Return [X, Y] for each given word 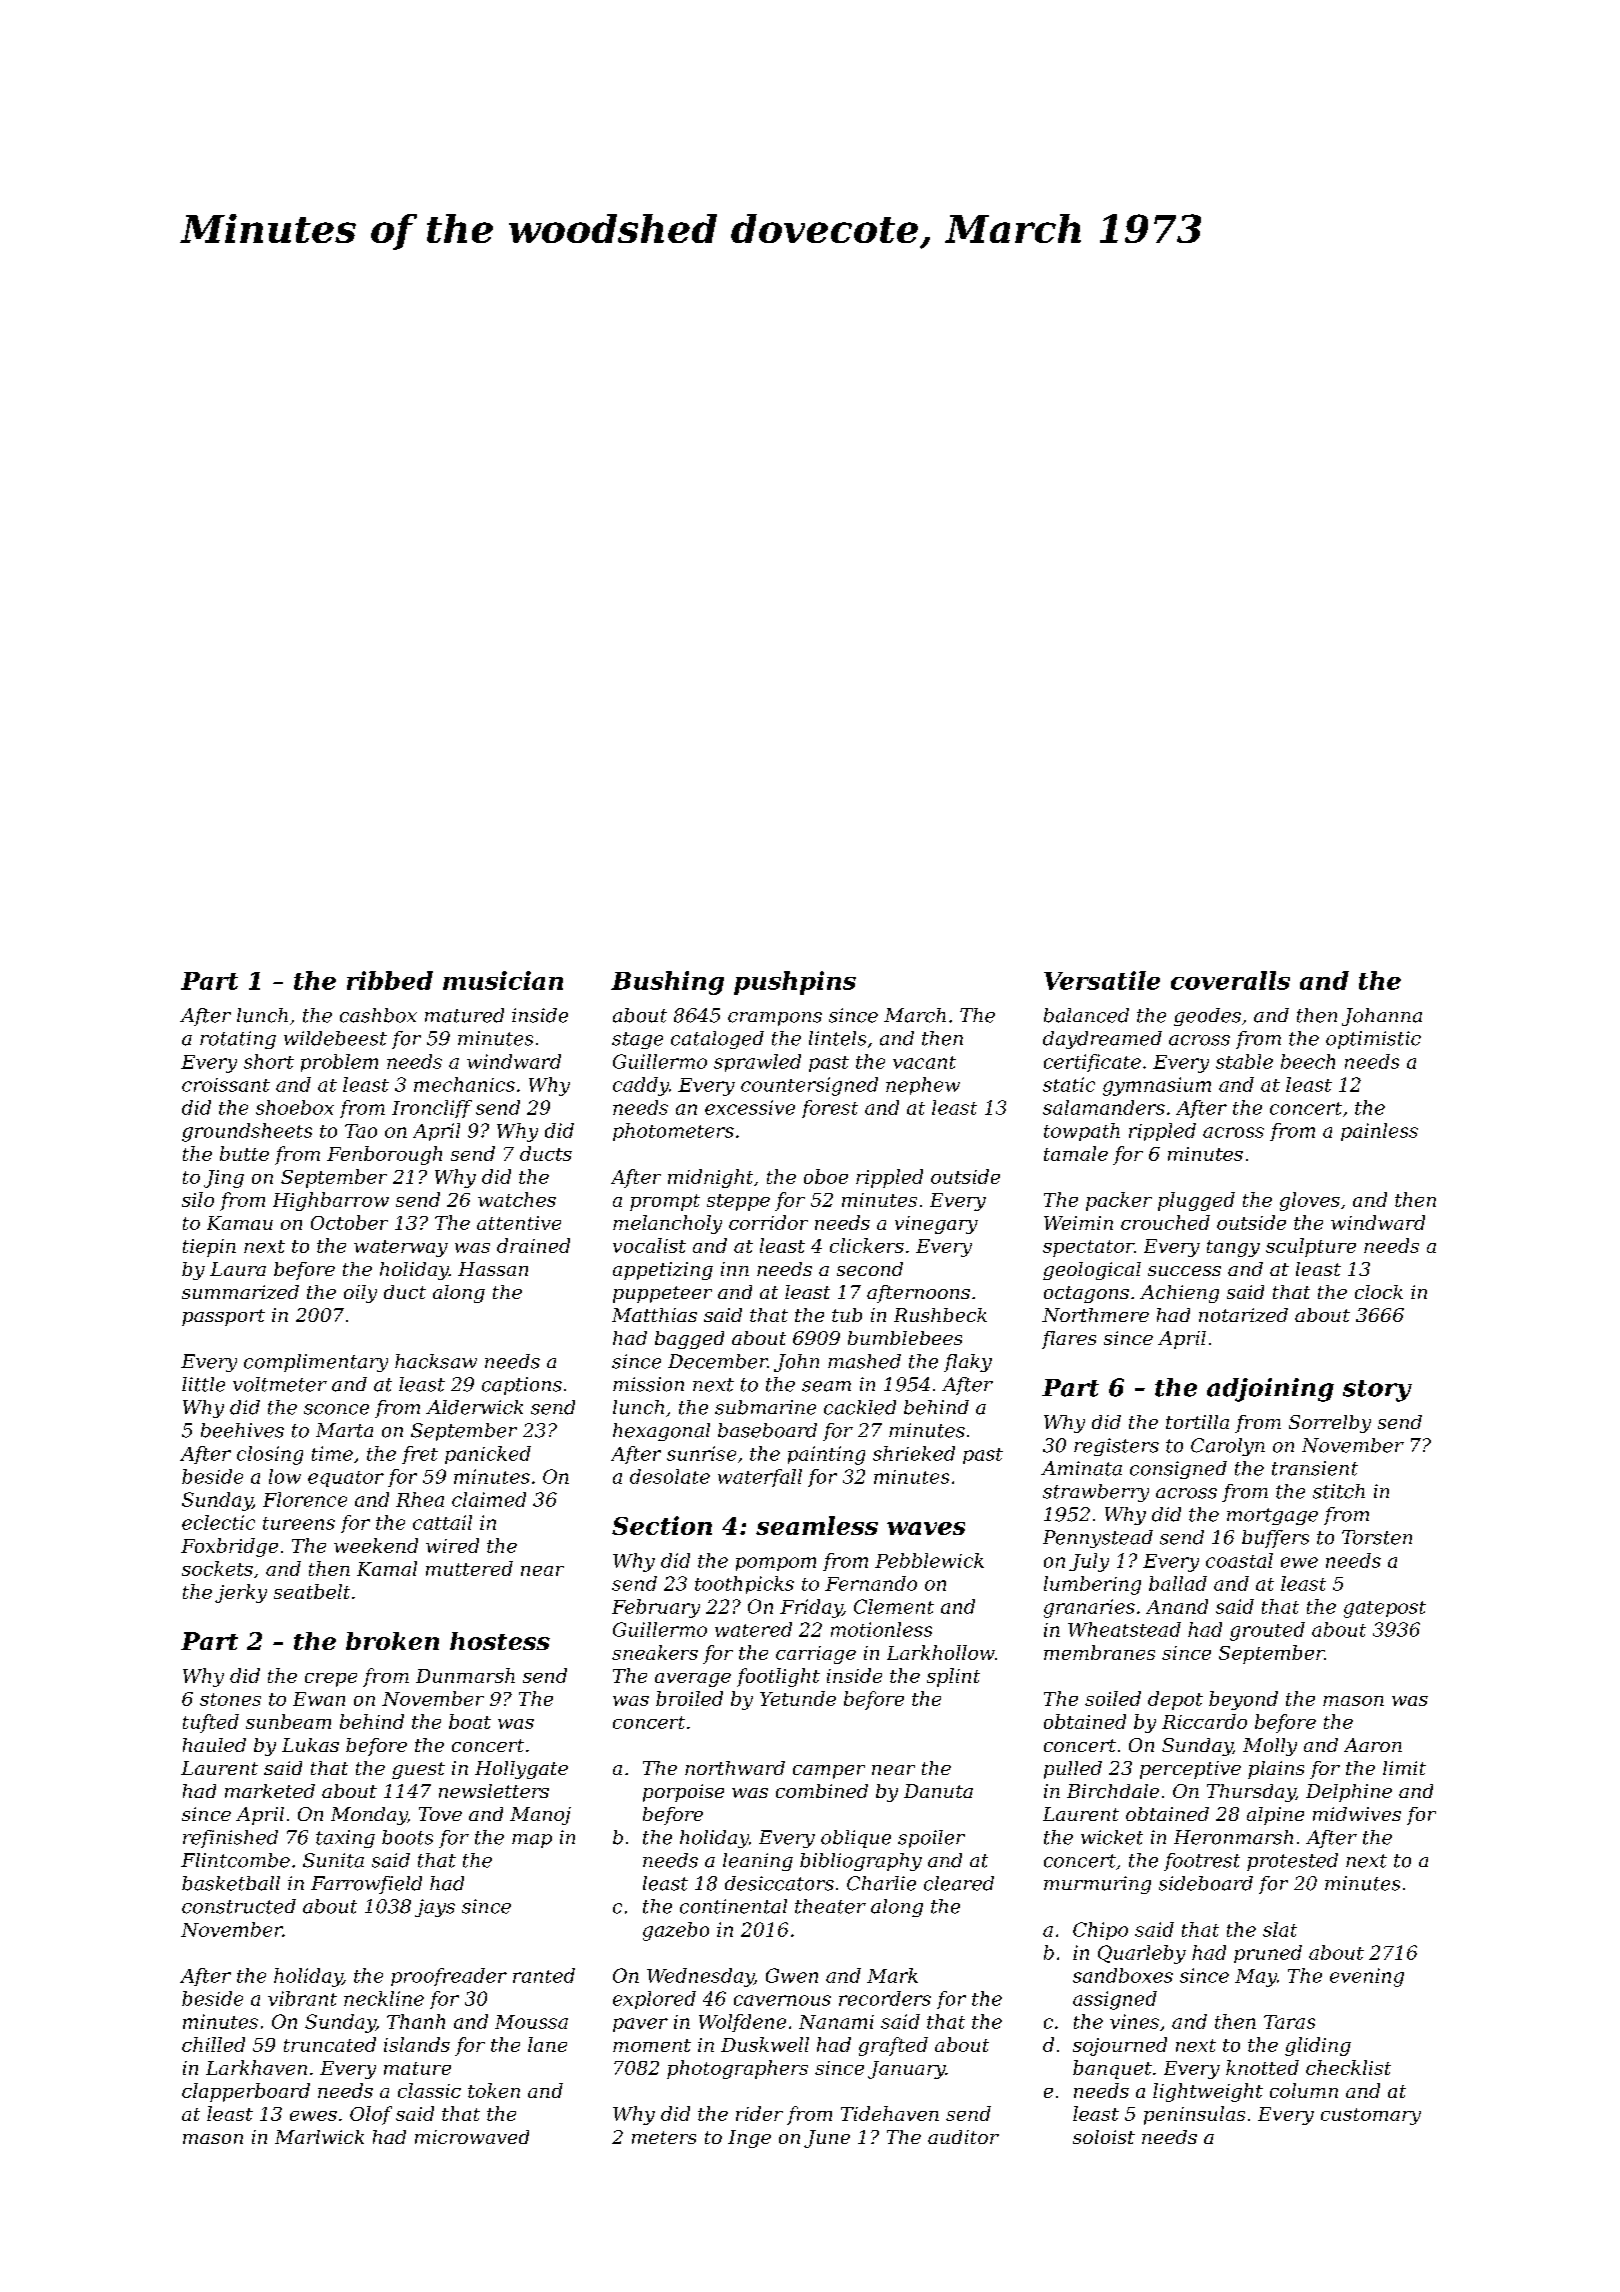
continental [733, 1906]
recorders [885, 1998]
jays [435, 1908]
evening [1367, 1977]
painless [1379, 1132]
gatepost [1385, 1609]
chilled [213, 2044]
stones [230, 1699]
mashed [864, 1361]
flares [1069, 1340]
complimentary [316, 1363]
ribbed [390, 980]
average [693, 1680]
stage [637, 1040]
